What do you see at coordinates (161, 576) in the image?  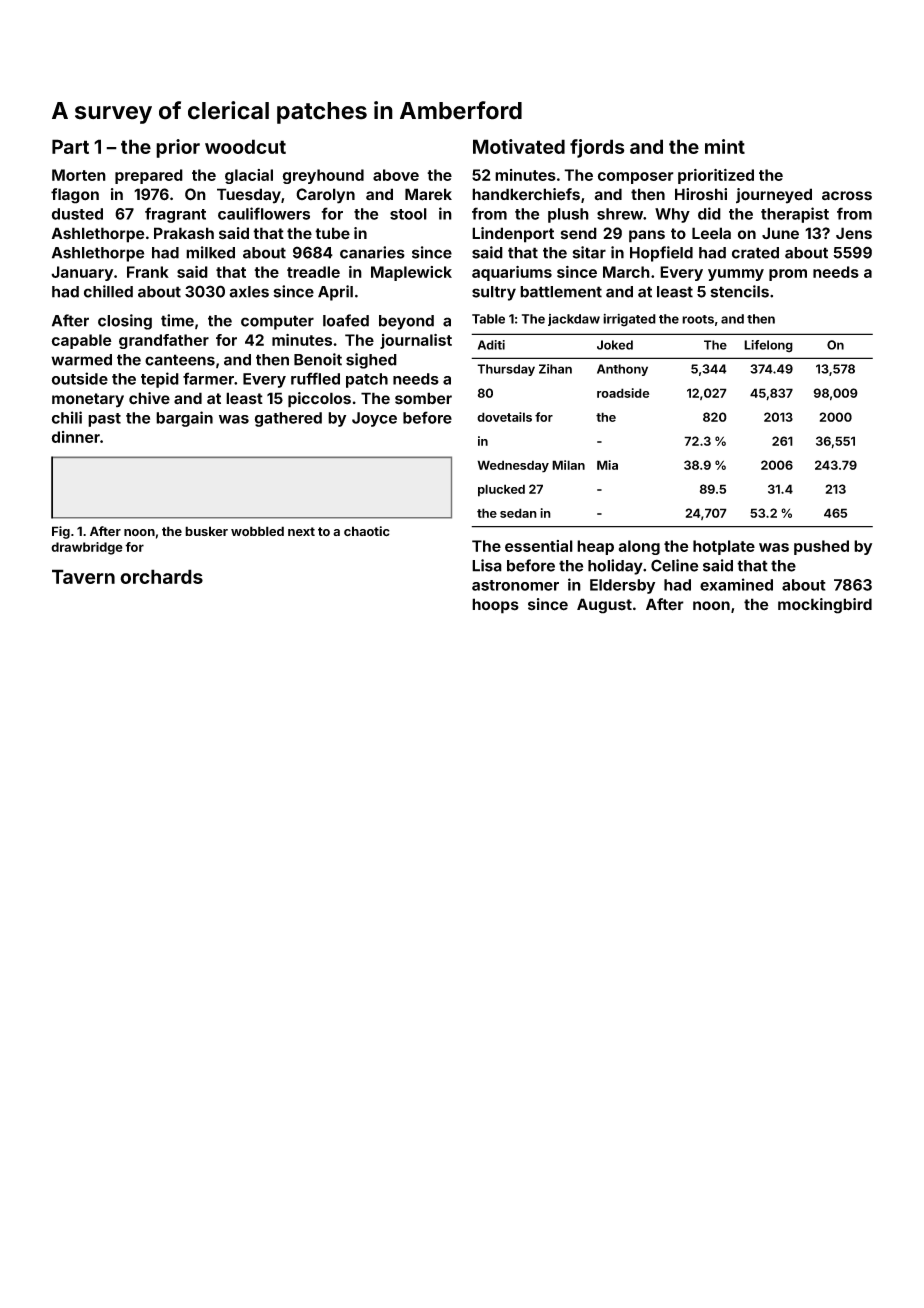 I see `orchards` at bounding box center [161, 576].
